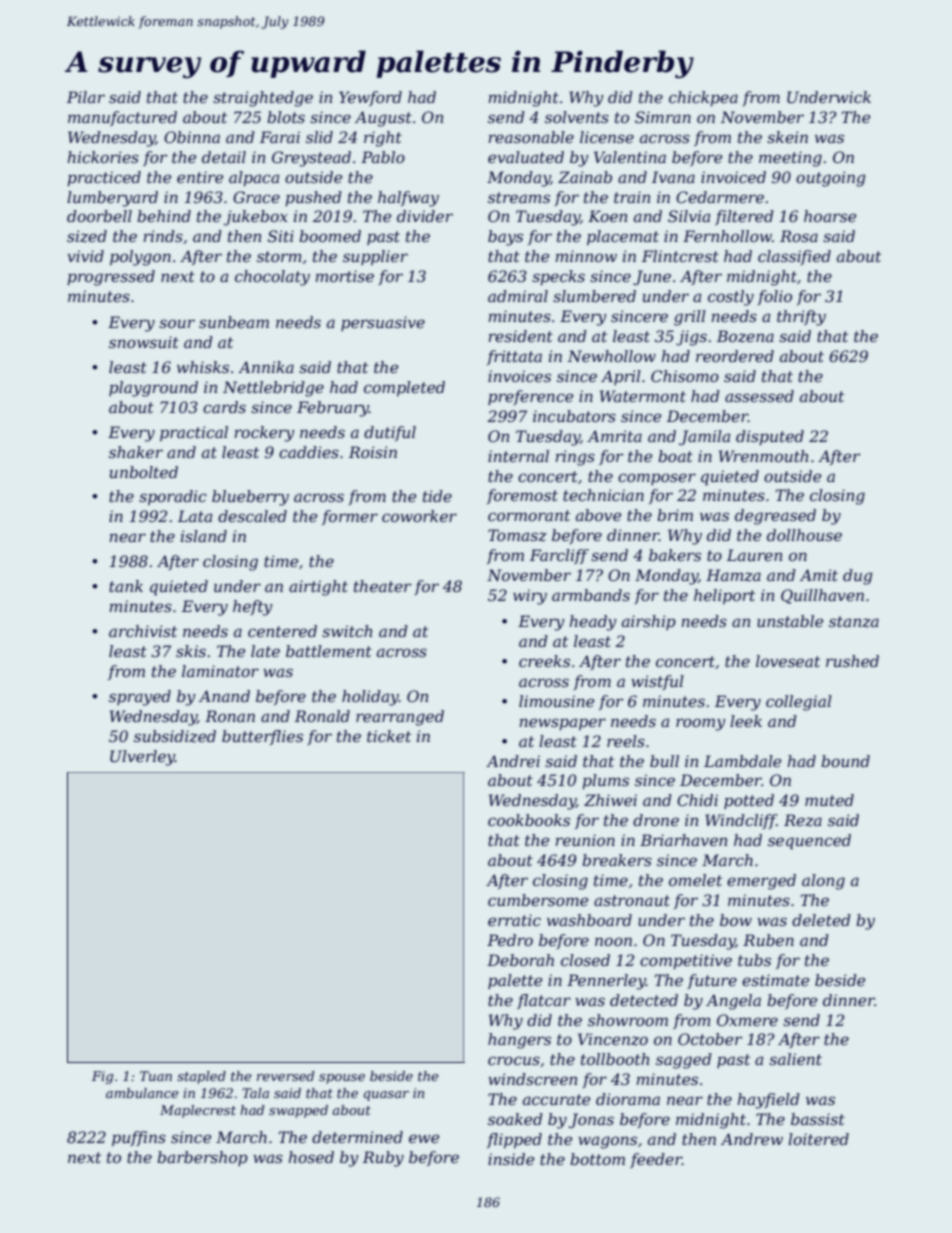  I want to click on future, so click(712, 981).
